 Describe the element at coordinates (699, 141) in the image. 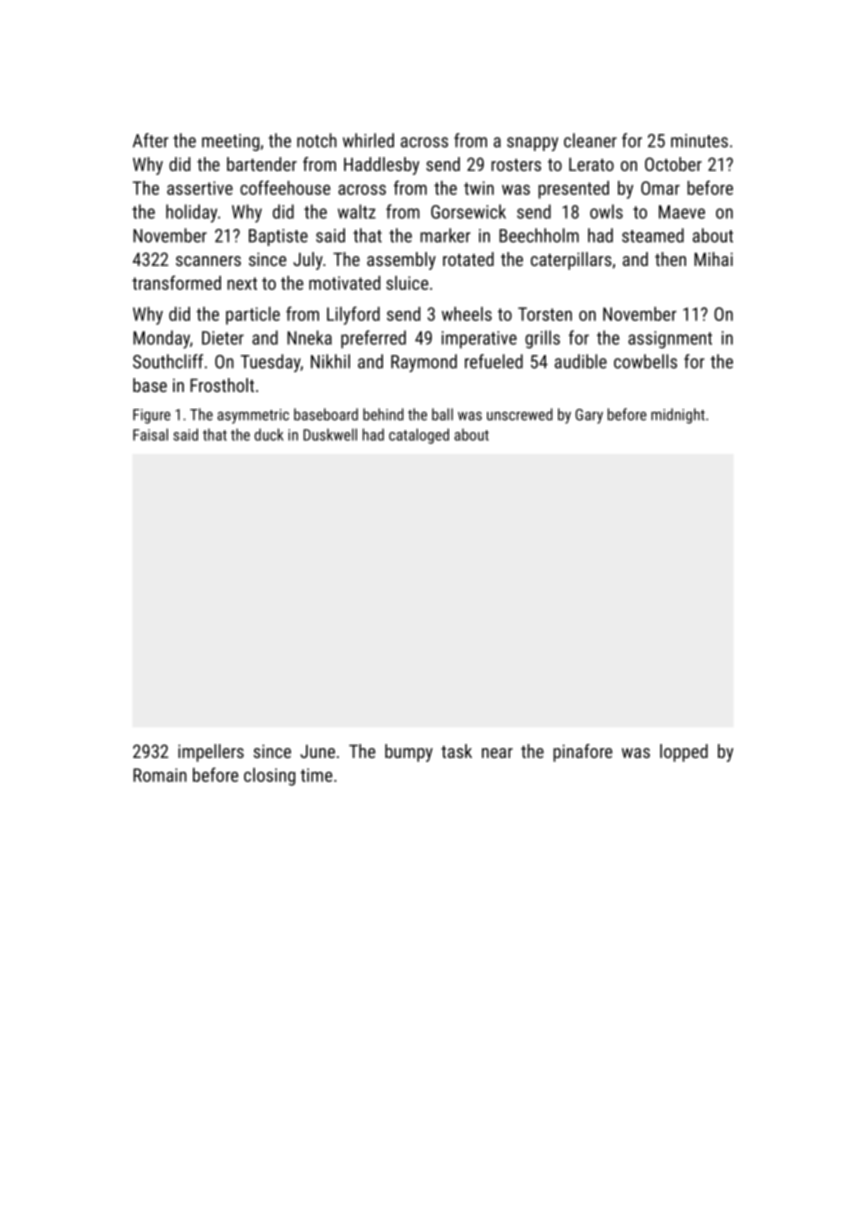

I see `minutes` at that location.
